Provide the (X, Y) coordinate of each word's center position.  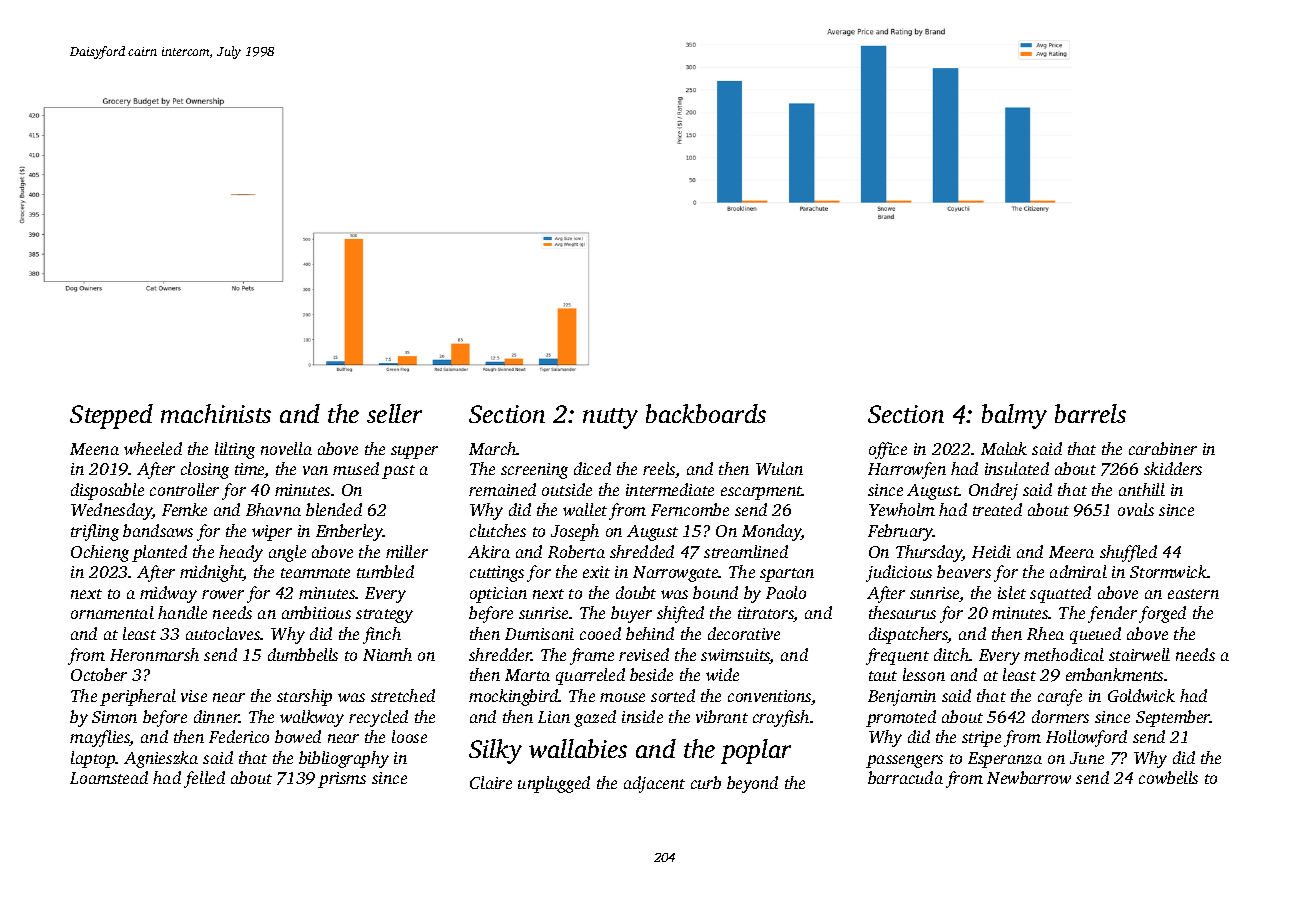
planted (159, 553)
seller (394, 413)
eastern (1193, 594)
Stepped (111, 416)
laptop (93, 759)
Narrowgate (676, 574)
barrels (1090, 413)
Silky (495, 751)
